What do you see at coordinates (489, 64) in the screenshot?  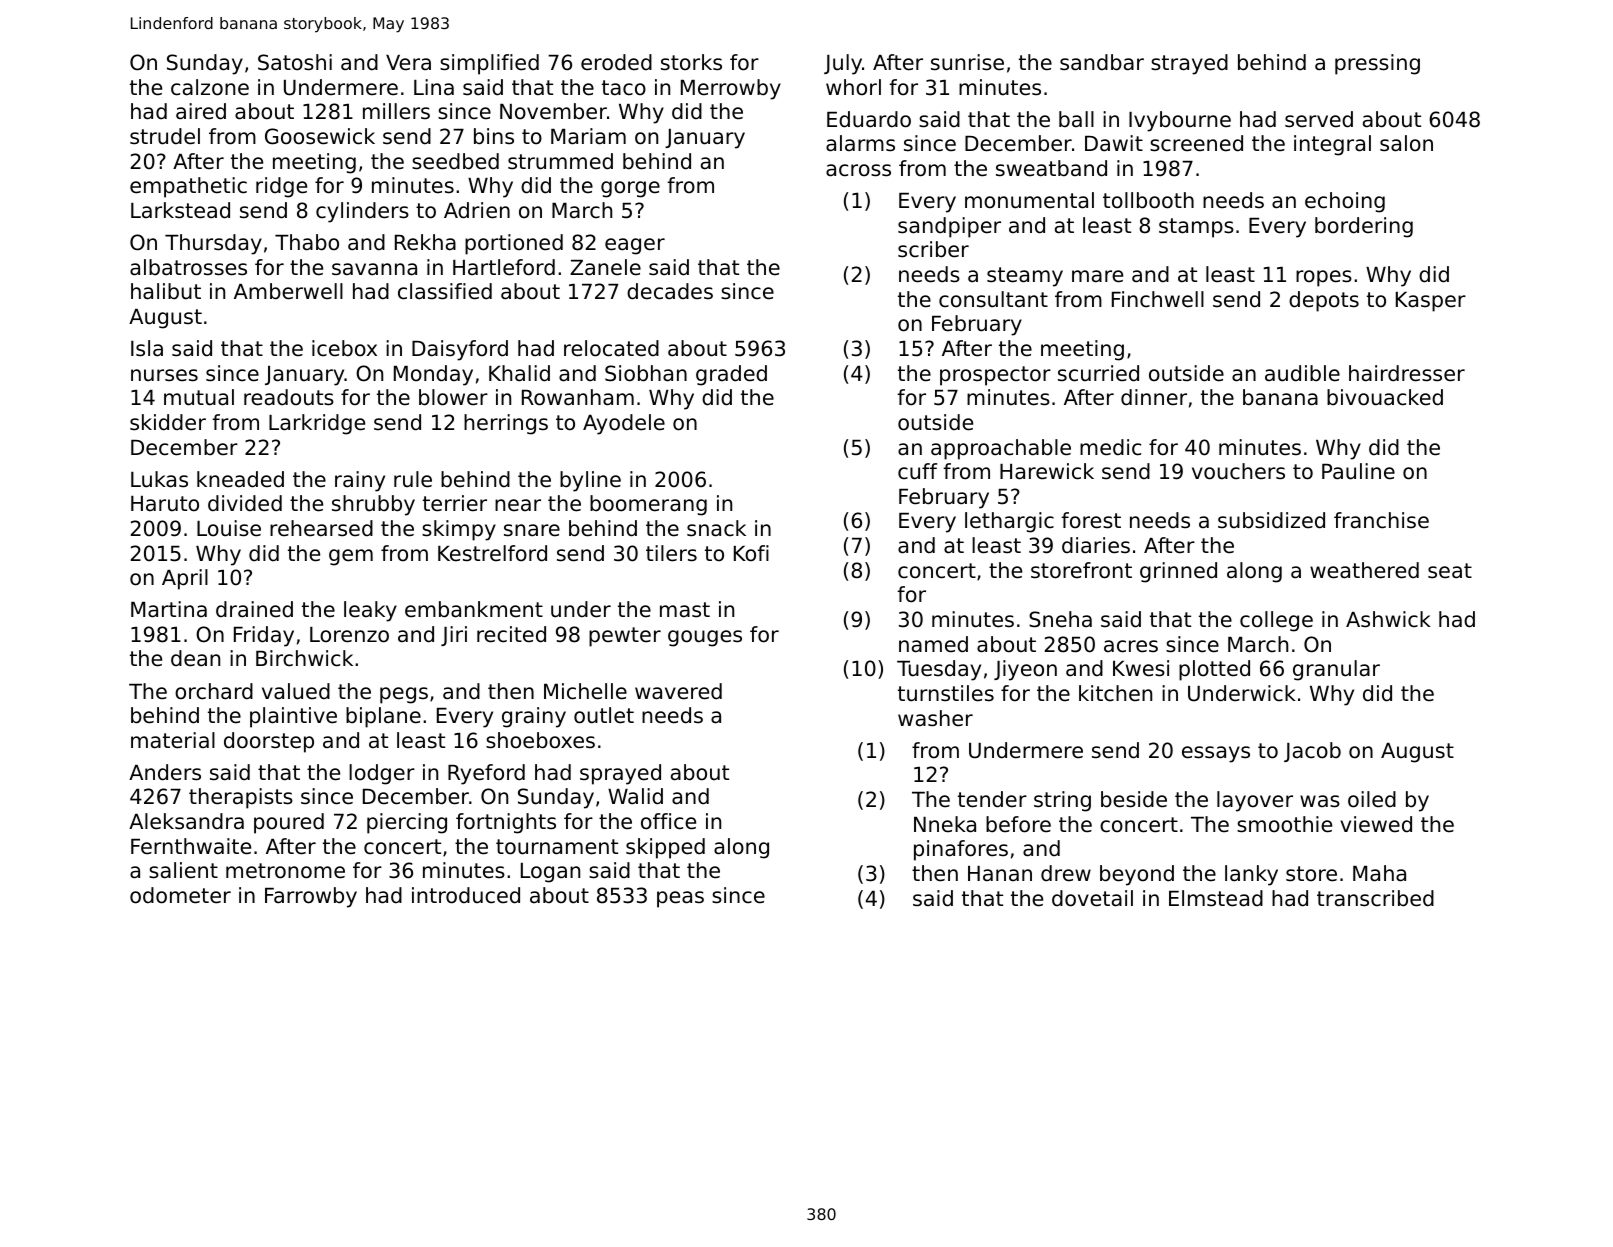 I see `simplified` at bounding box center [489, 64].
